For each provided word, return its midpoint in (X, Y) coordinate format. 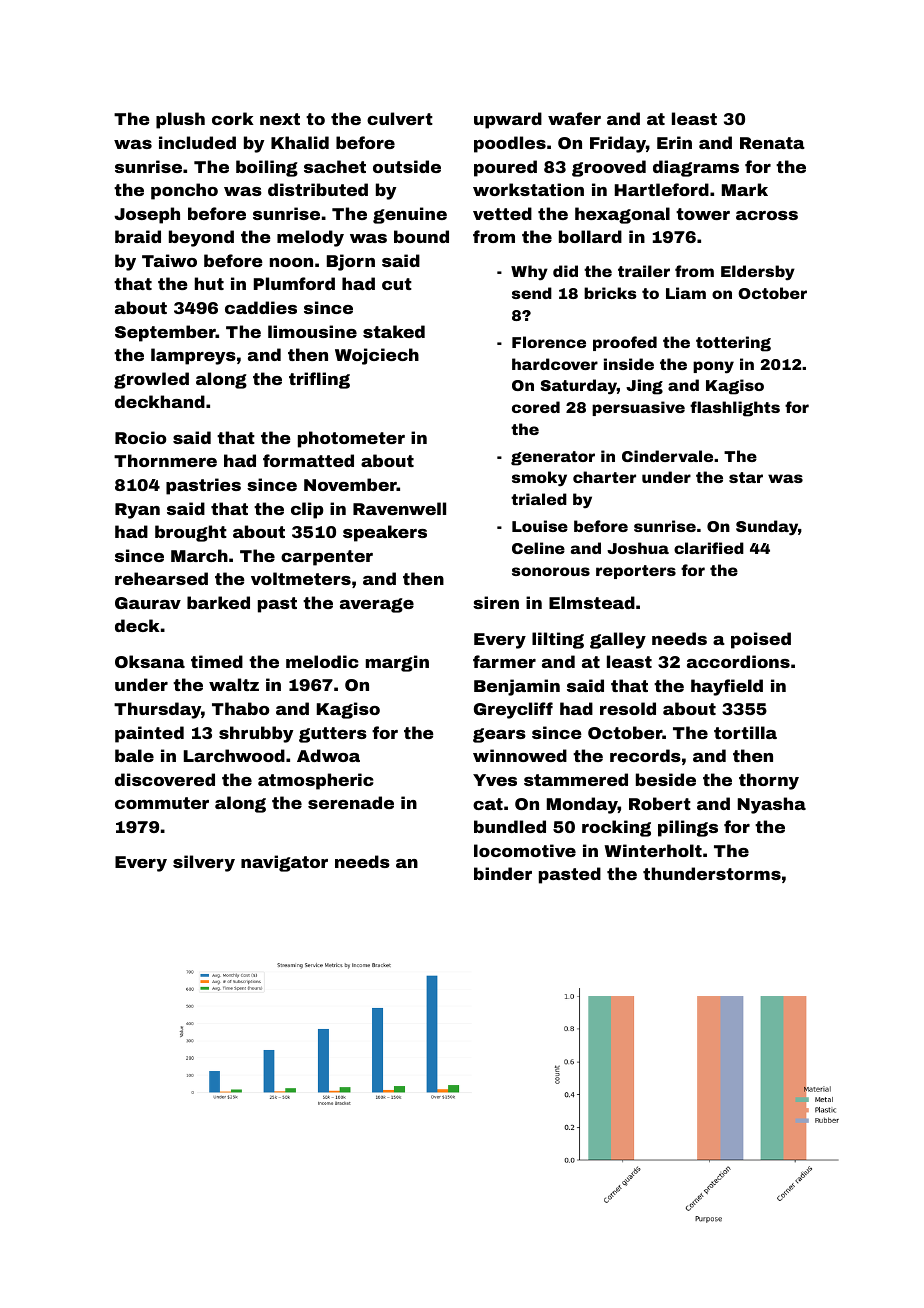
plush (180, 120)
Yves (495, 780)
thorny (769, 781)
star (746, 477)
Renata (772, 143)
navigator (284, 863)
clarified (709, 548)
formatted (308, 460)
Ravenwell (399, 508)
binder (503, 873)
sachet (335, 166)
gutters (333, 735)
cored (536, 407)
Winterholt (653, 850)
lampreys (193, 356)
